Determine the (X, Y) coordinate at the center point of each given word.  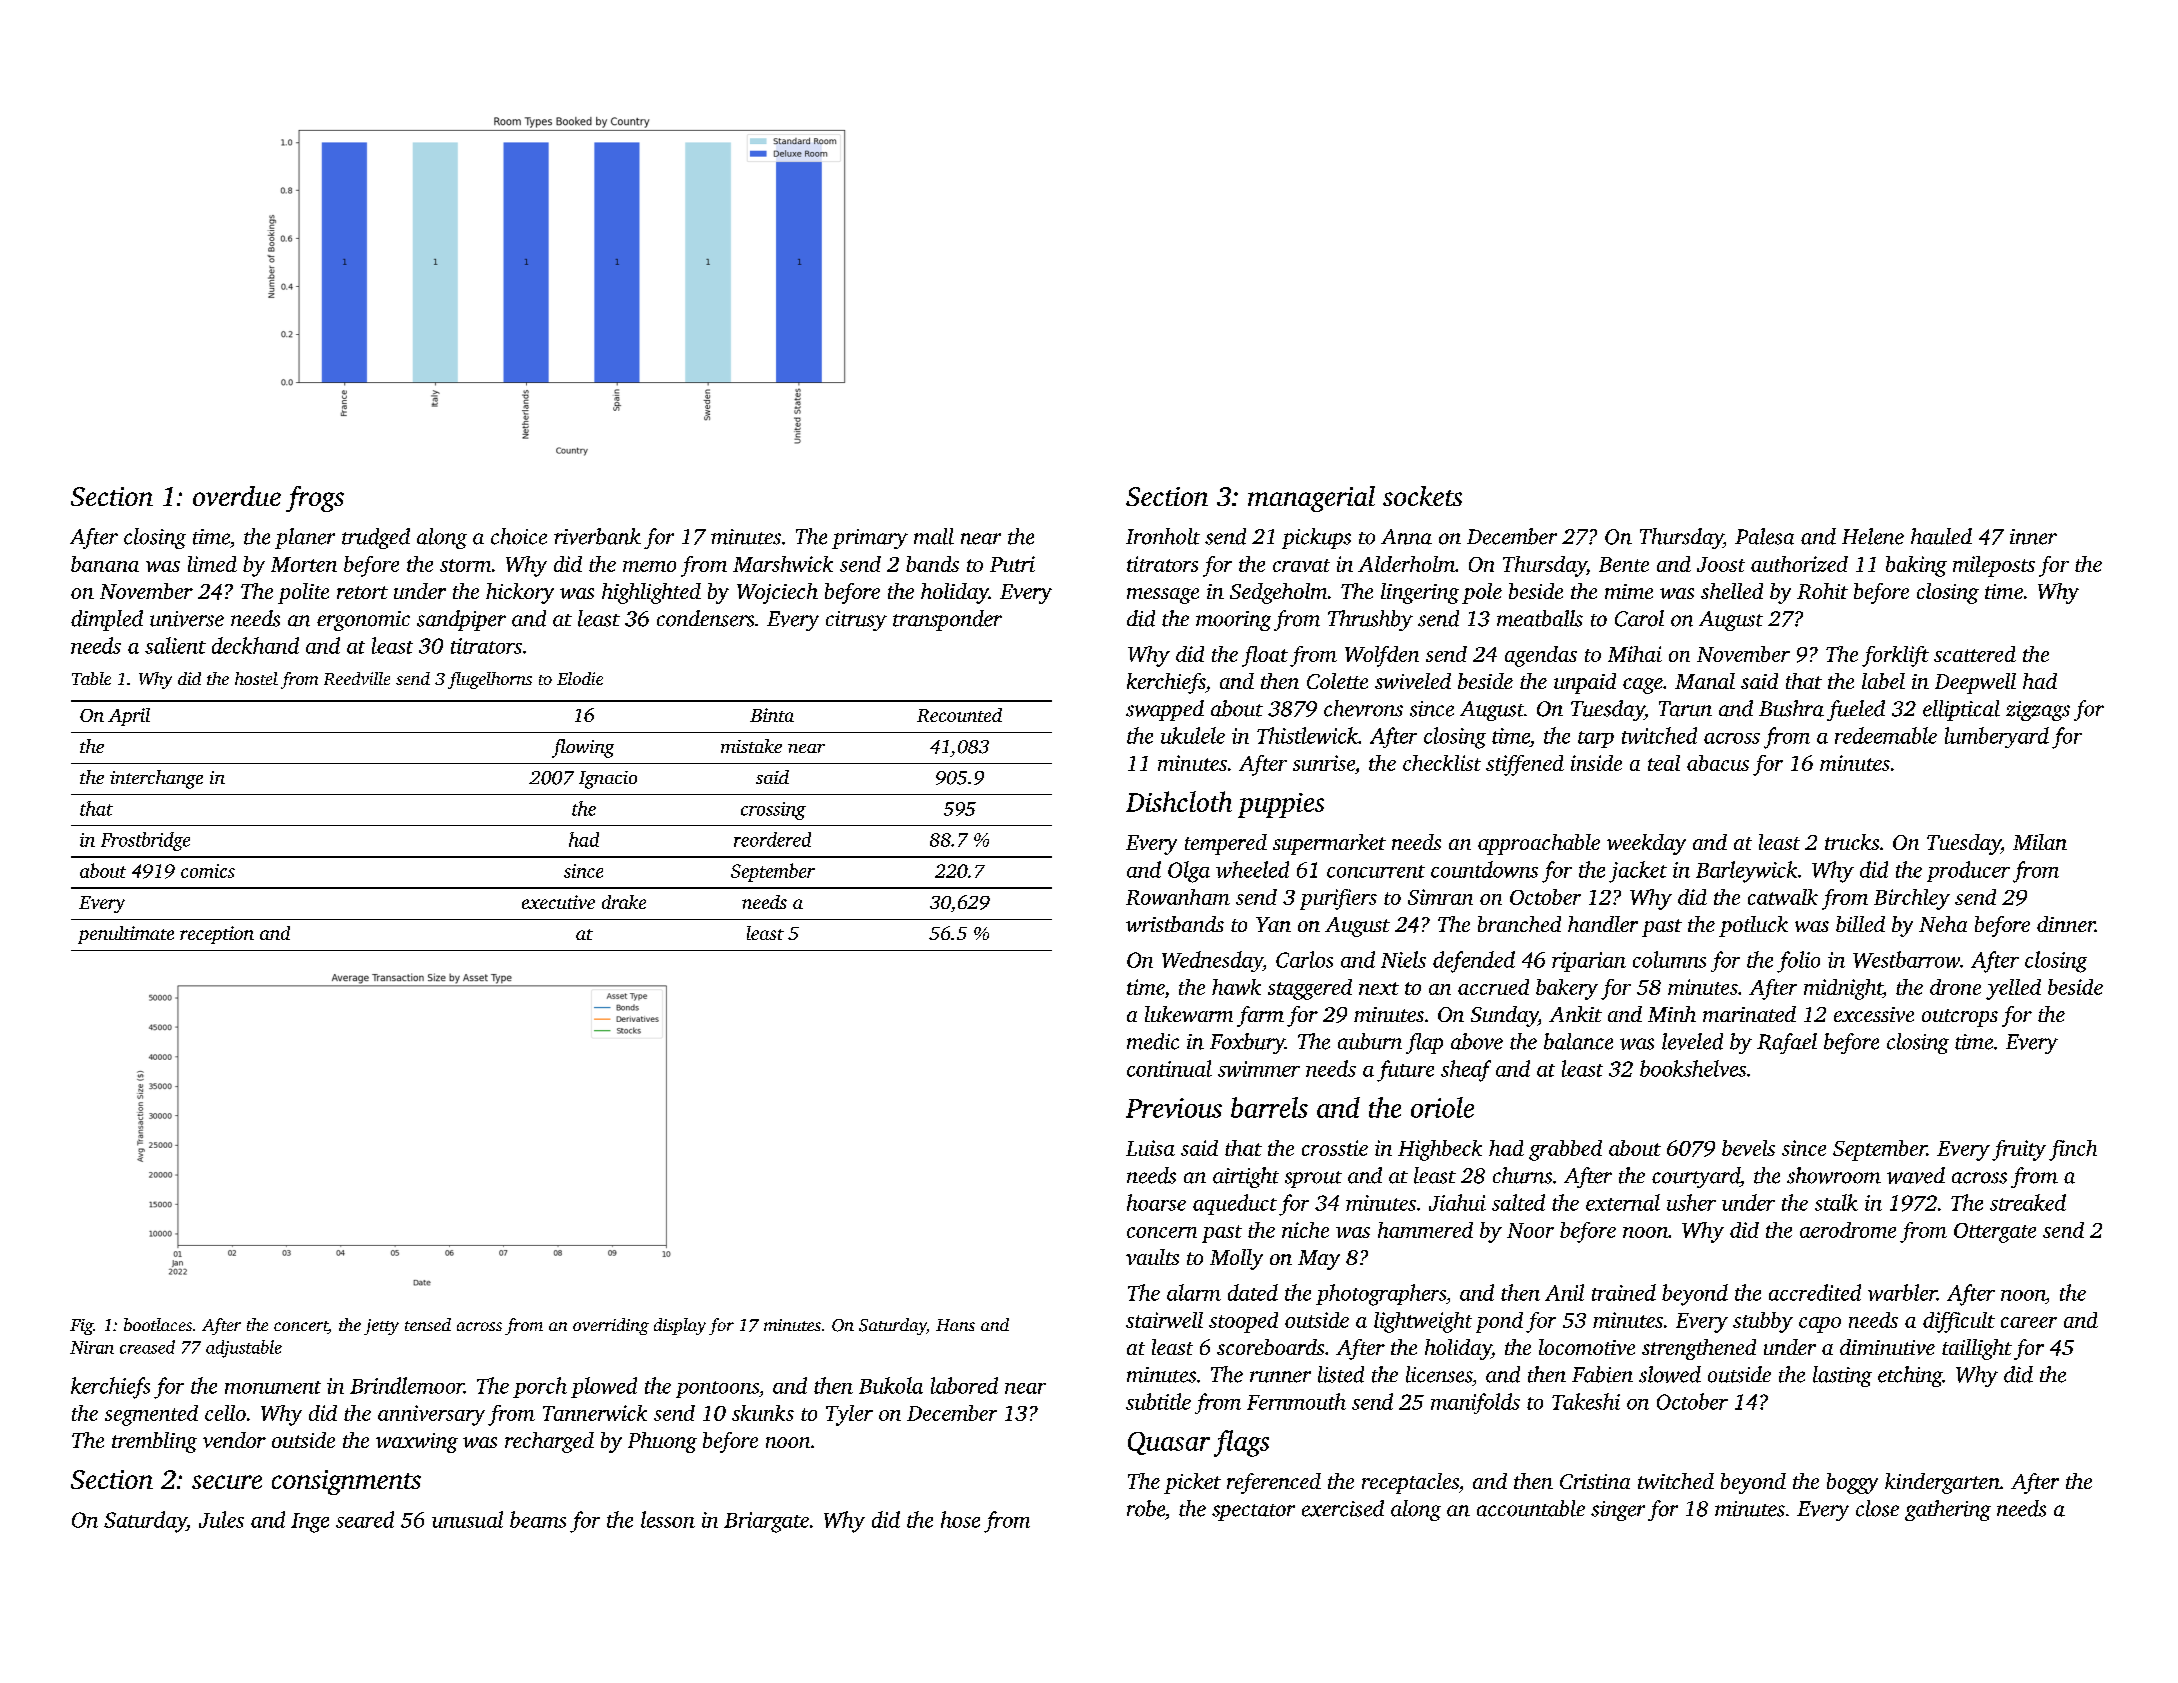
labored (964, 1385)
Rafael (1787, 1043)
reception (217, 935)
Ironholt (1163, 536)
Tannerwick (595, 1413)
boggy (1852, 1483)
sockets (1422, 496)
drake (624, 902)
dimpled (107, 620)
